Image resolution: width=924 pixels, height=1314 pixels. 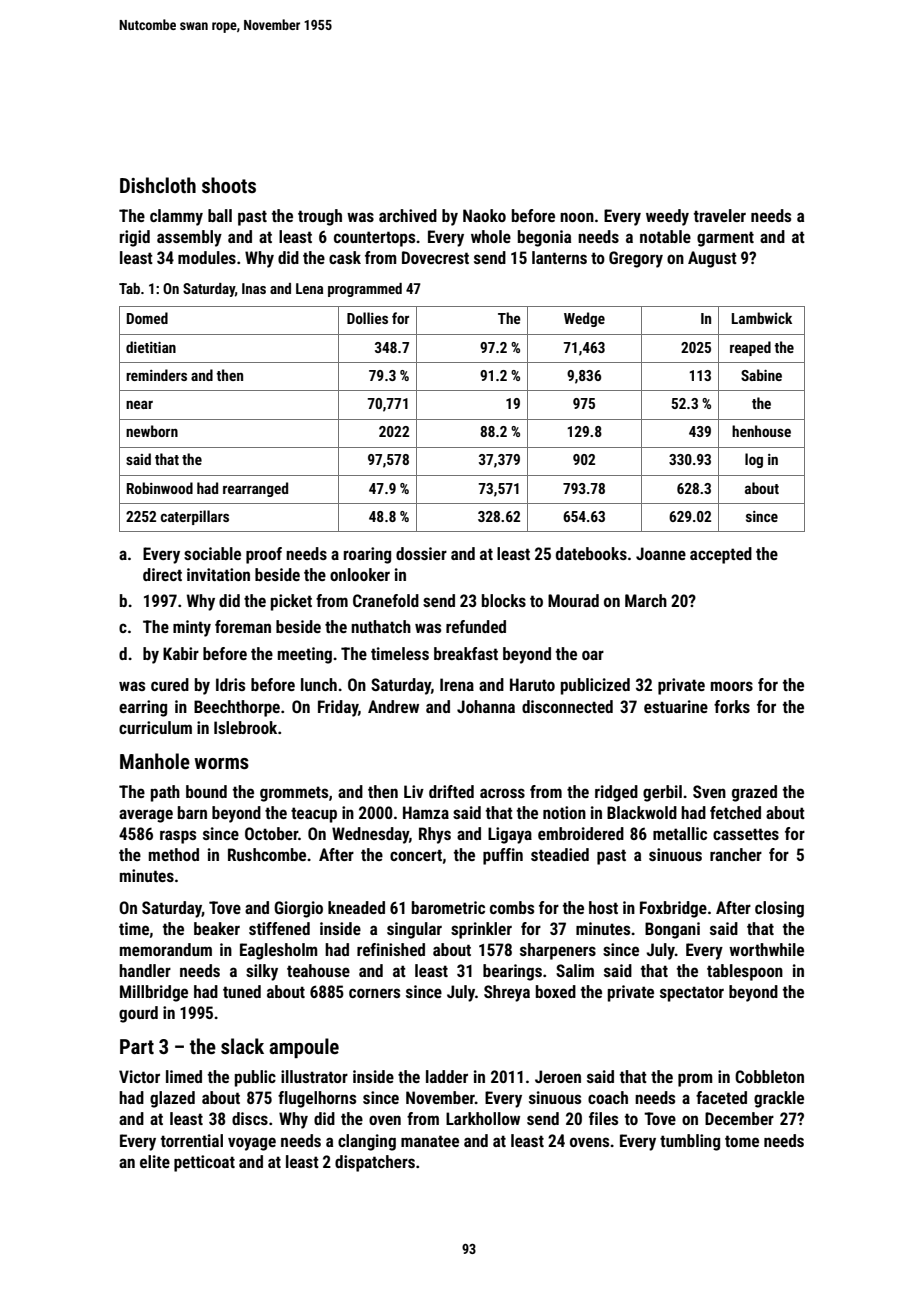 What do you see at coordinates (577, 217) in the screenshot?
I see `noon` at bounding box center [577, 217].
